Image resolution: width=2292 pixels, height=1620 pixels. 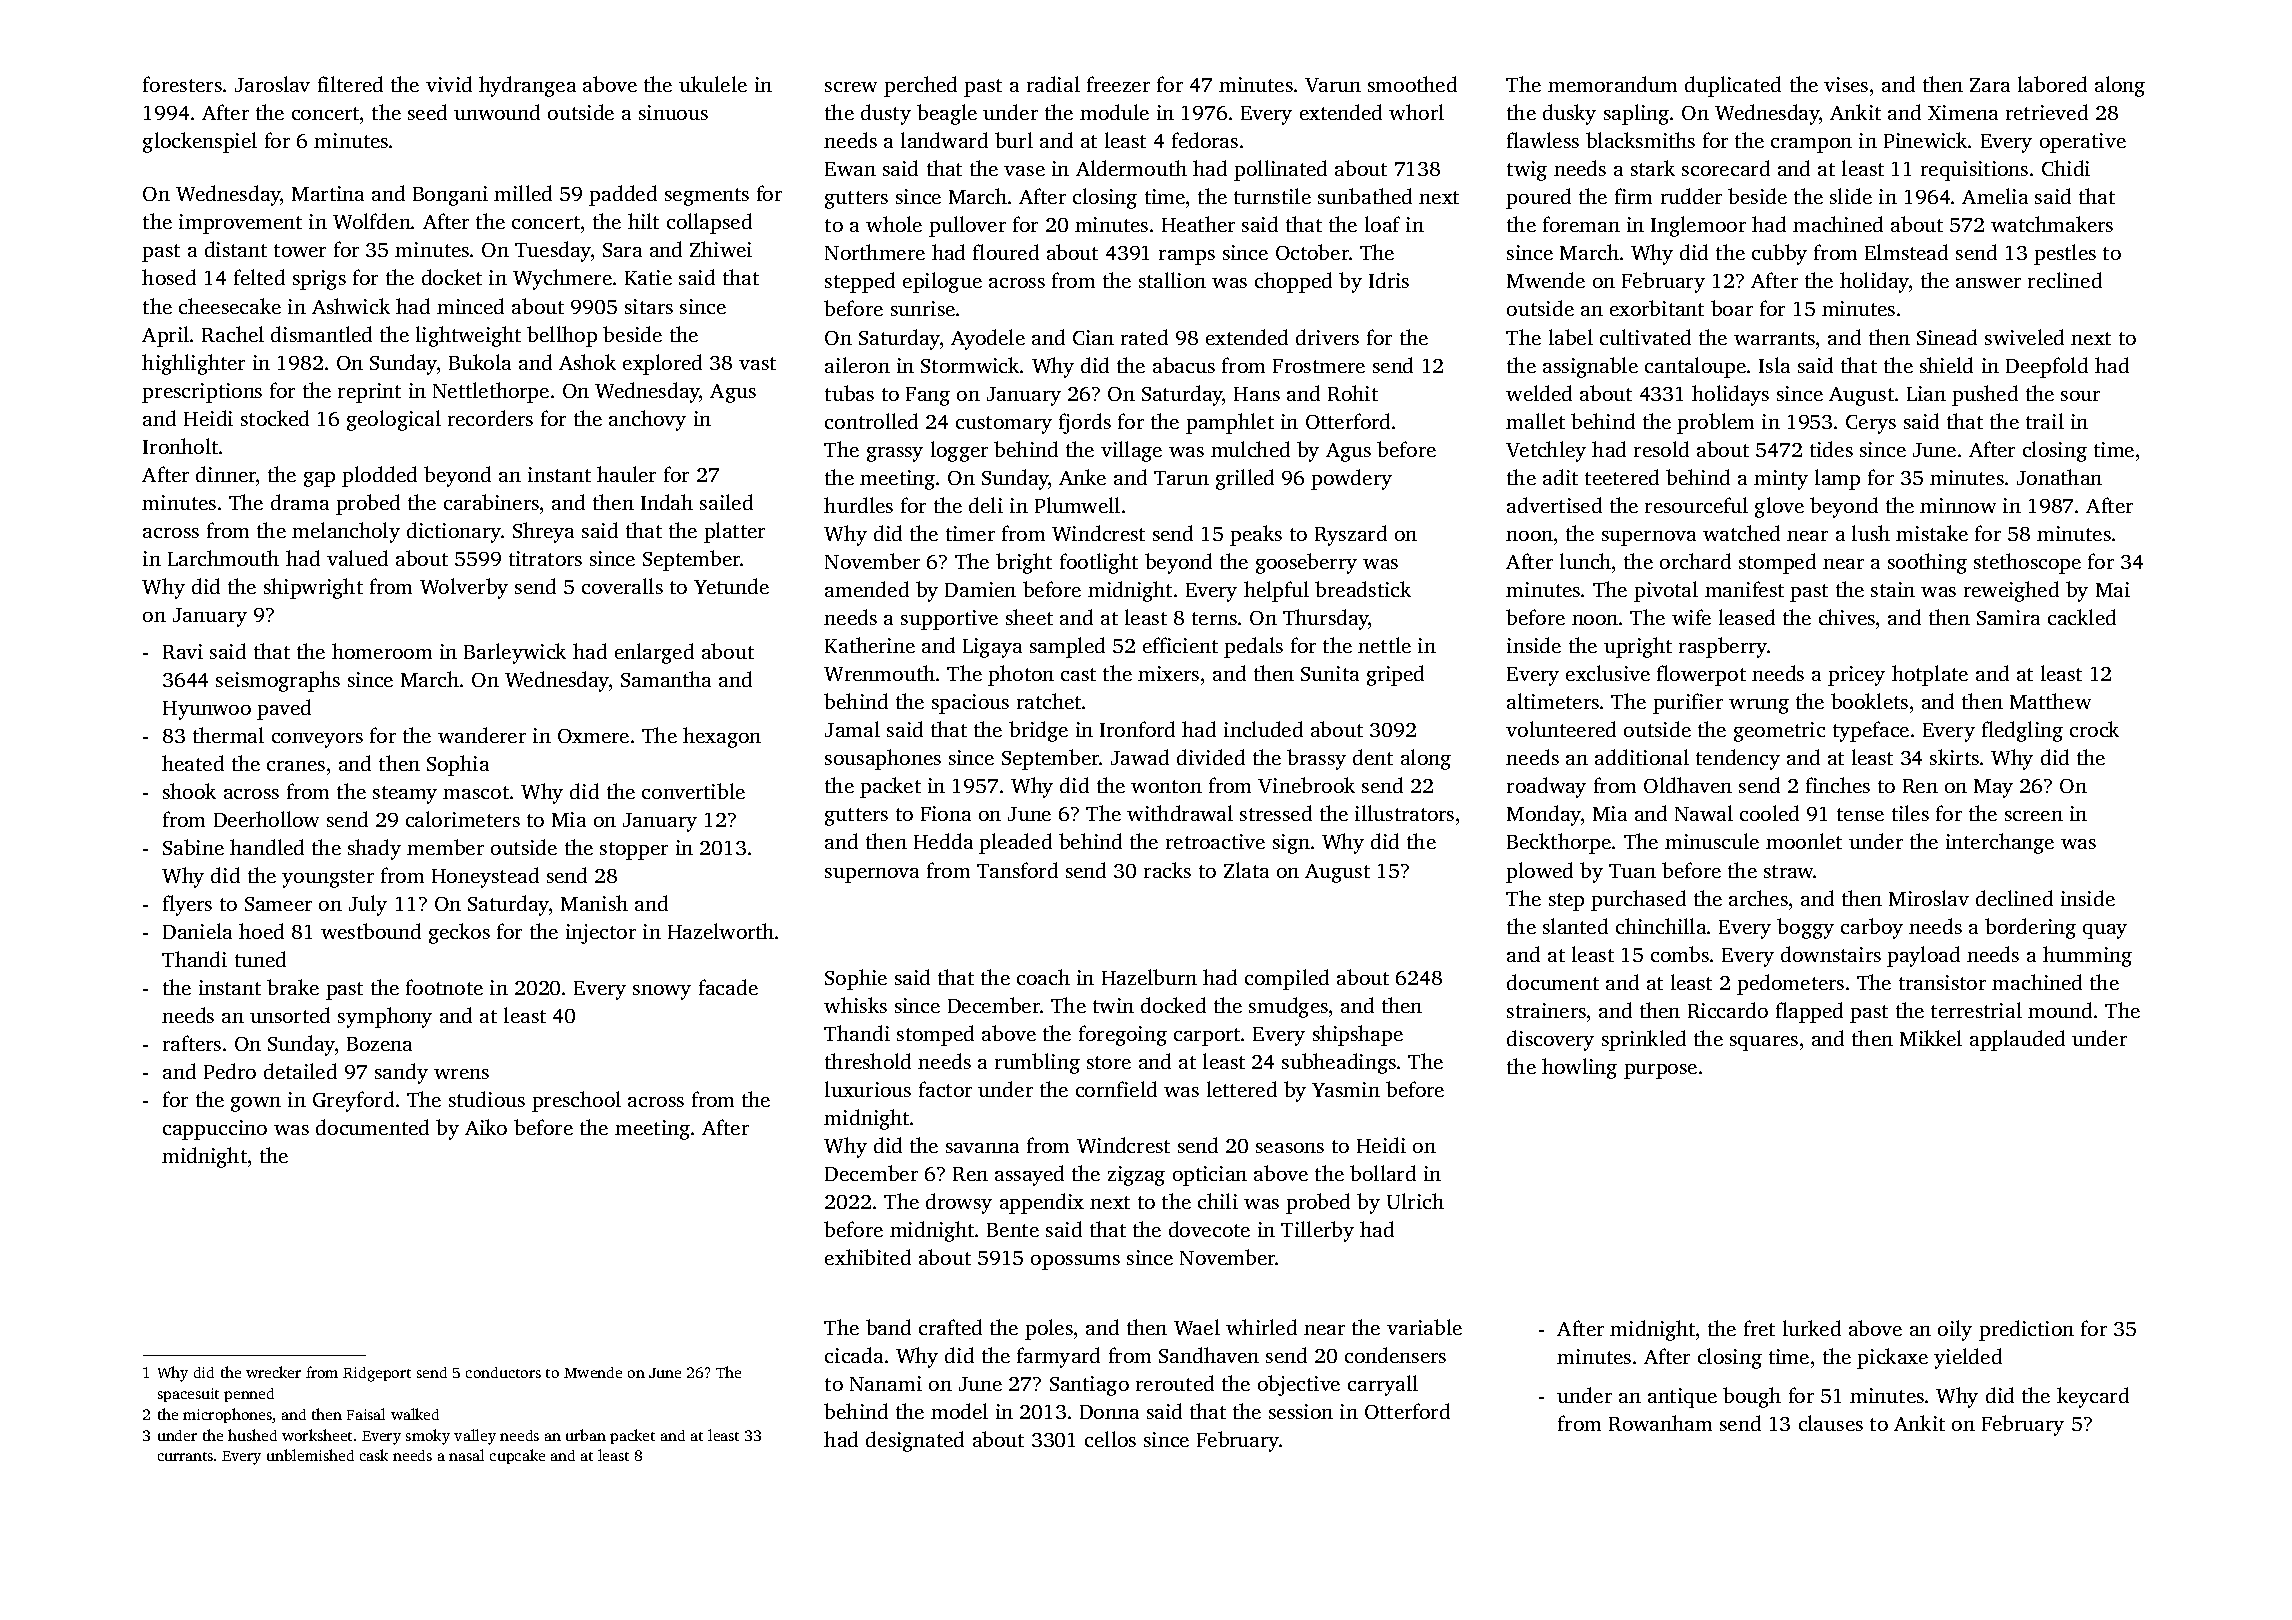 I want to click on Heather, so click(x=1198, y=224).
